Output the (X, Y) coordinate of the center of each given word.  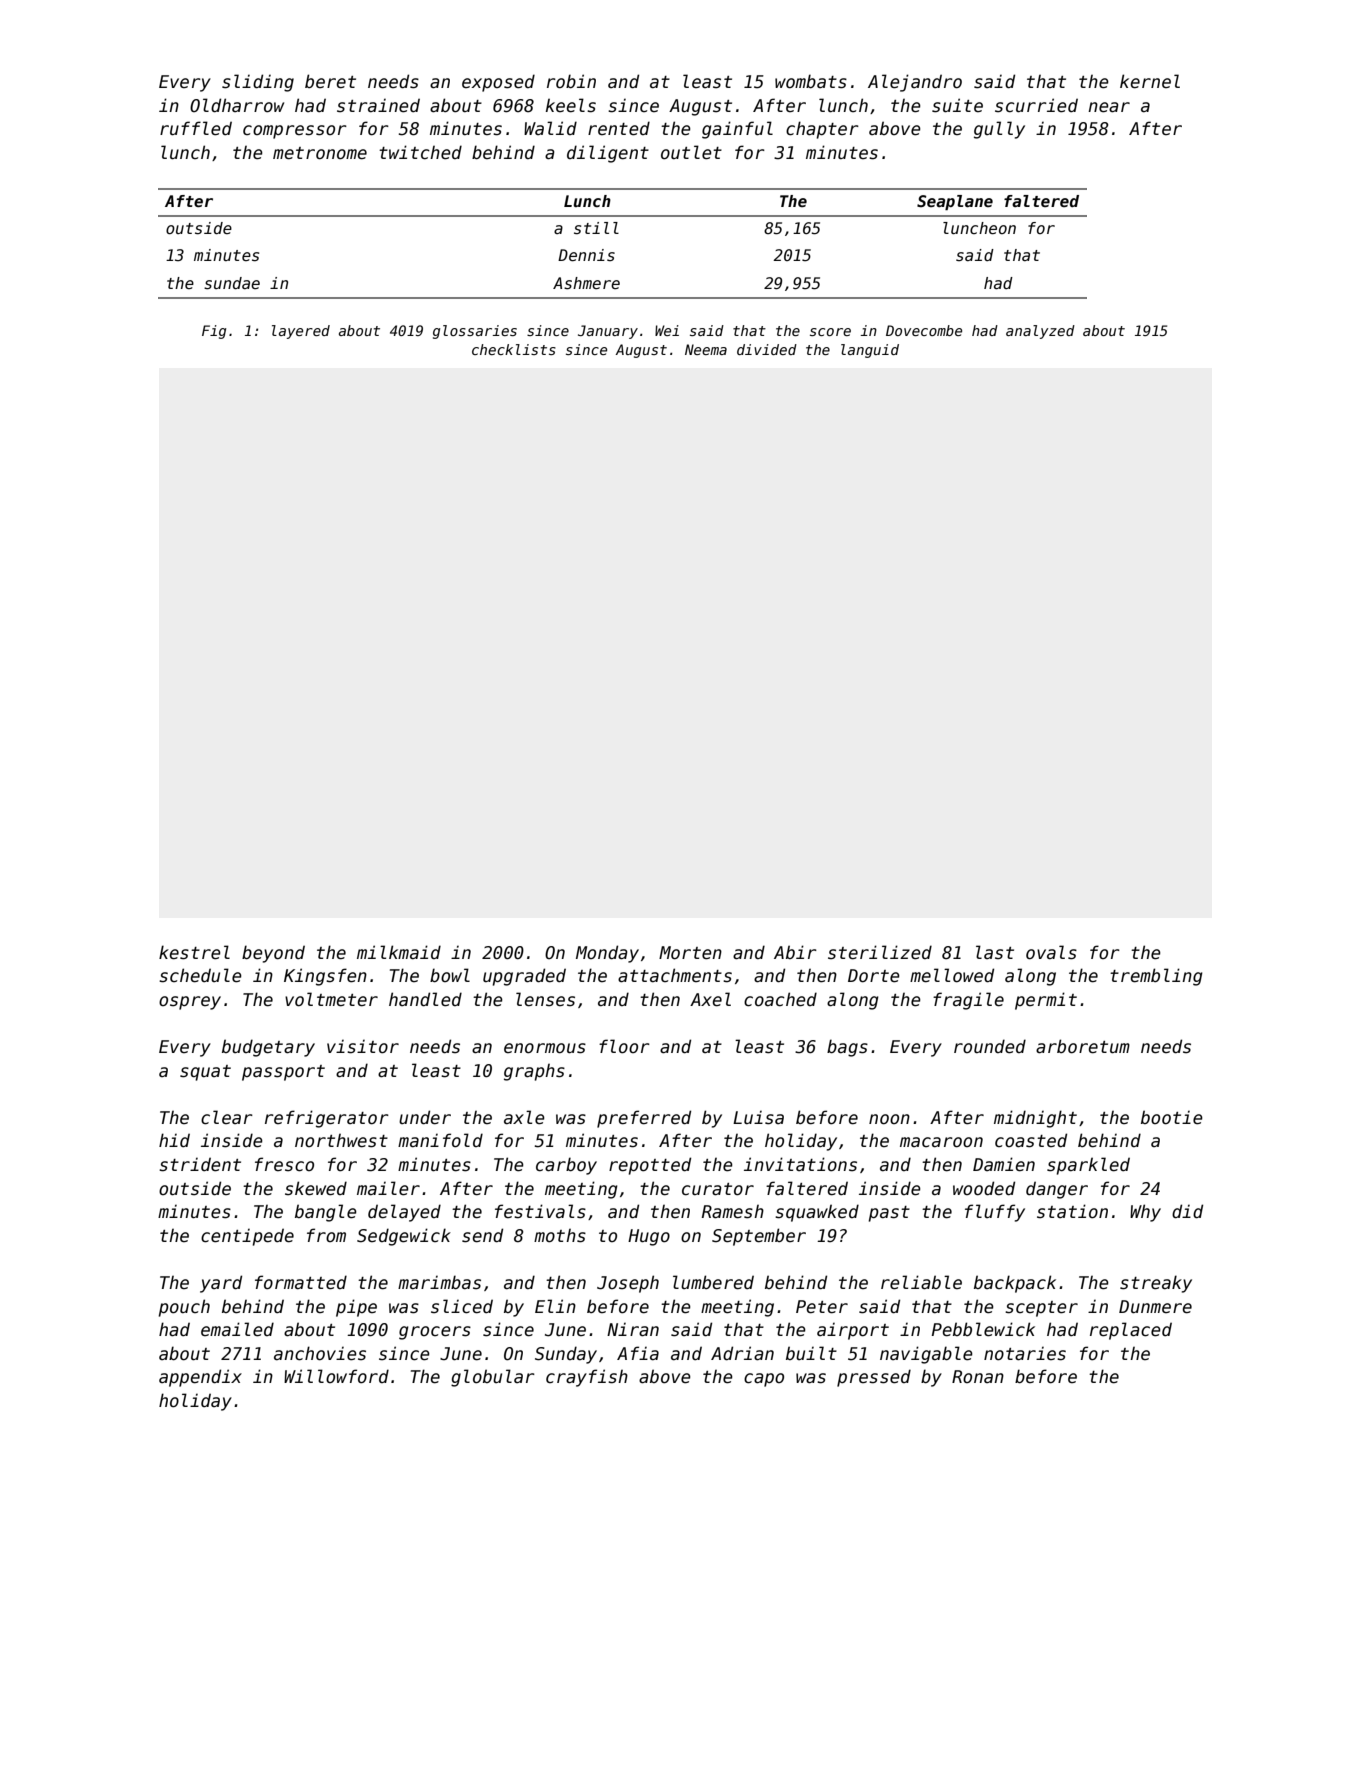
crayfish (587, 1378)
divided (767, 349)
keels (571, 105)
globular (493, 1378)
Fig (214, 332)
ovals (1051, 952)
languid (870, 351)
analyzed (1040, 332)
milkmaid (399, 952)
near (1109, 107)
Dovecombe (924, 330)
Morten (690, 953)
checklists (514, 349)
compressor (295, 132)
